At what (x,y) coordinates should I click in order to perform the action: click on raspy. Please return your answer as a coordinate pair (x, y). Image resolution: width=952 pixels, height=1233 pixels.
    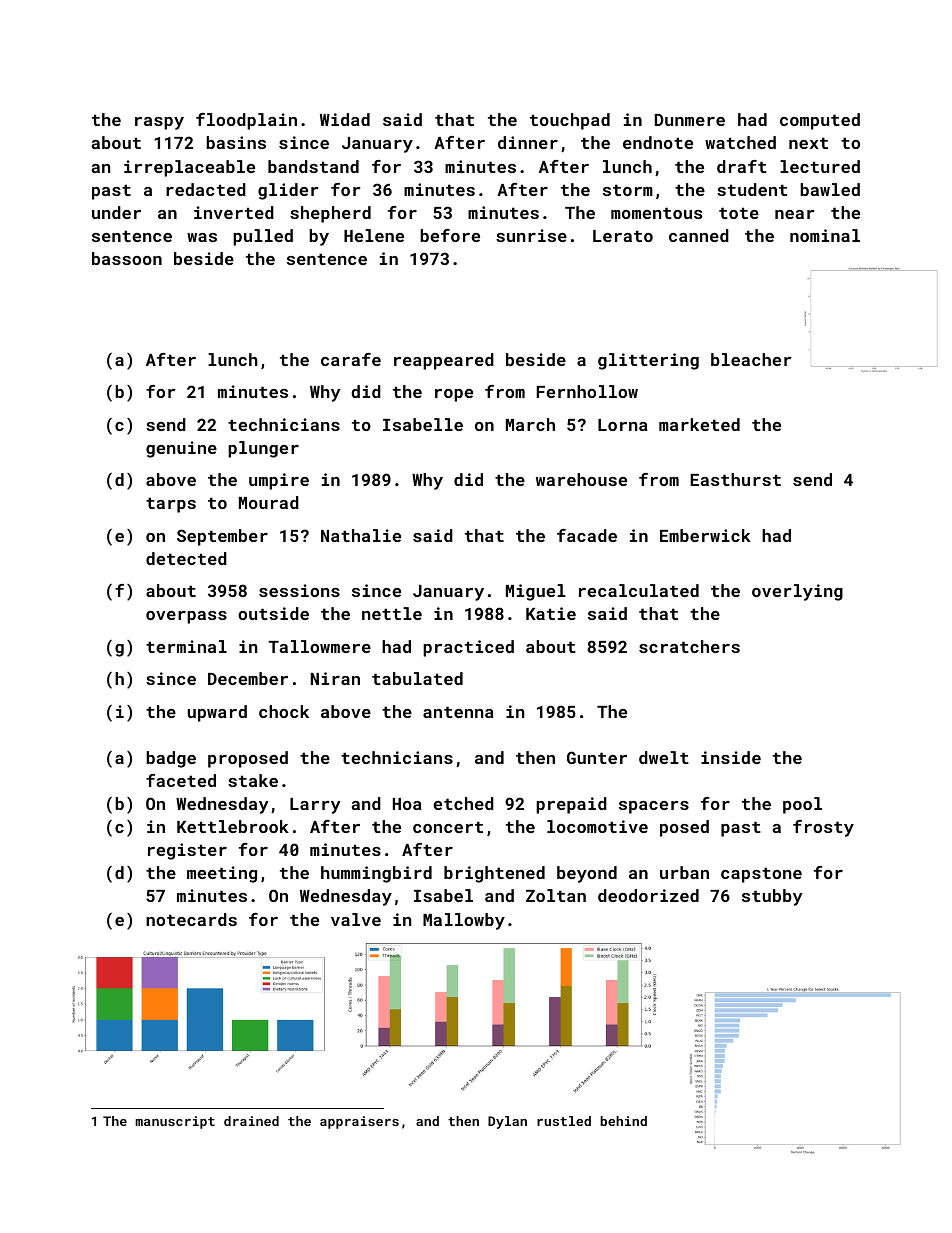
    Looking at the image, I should click on (159, 123).
